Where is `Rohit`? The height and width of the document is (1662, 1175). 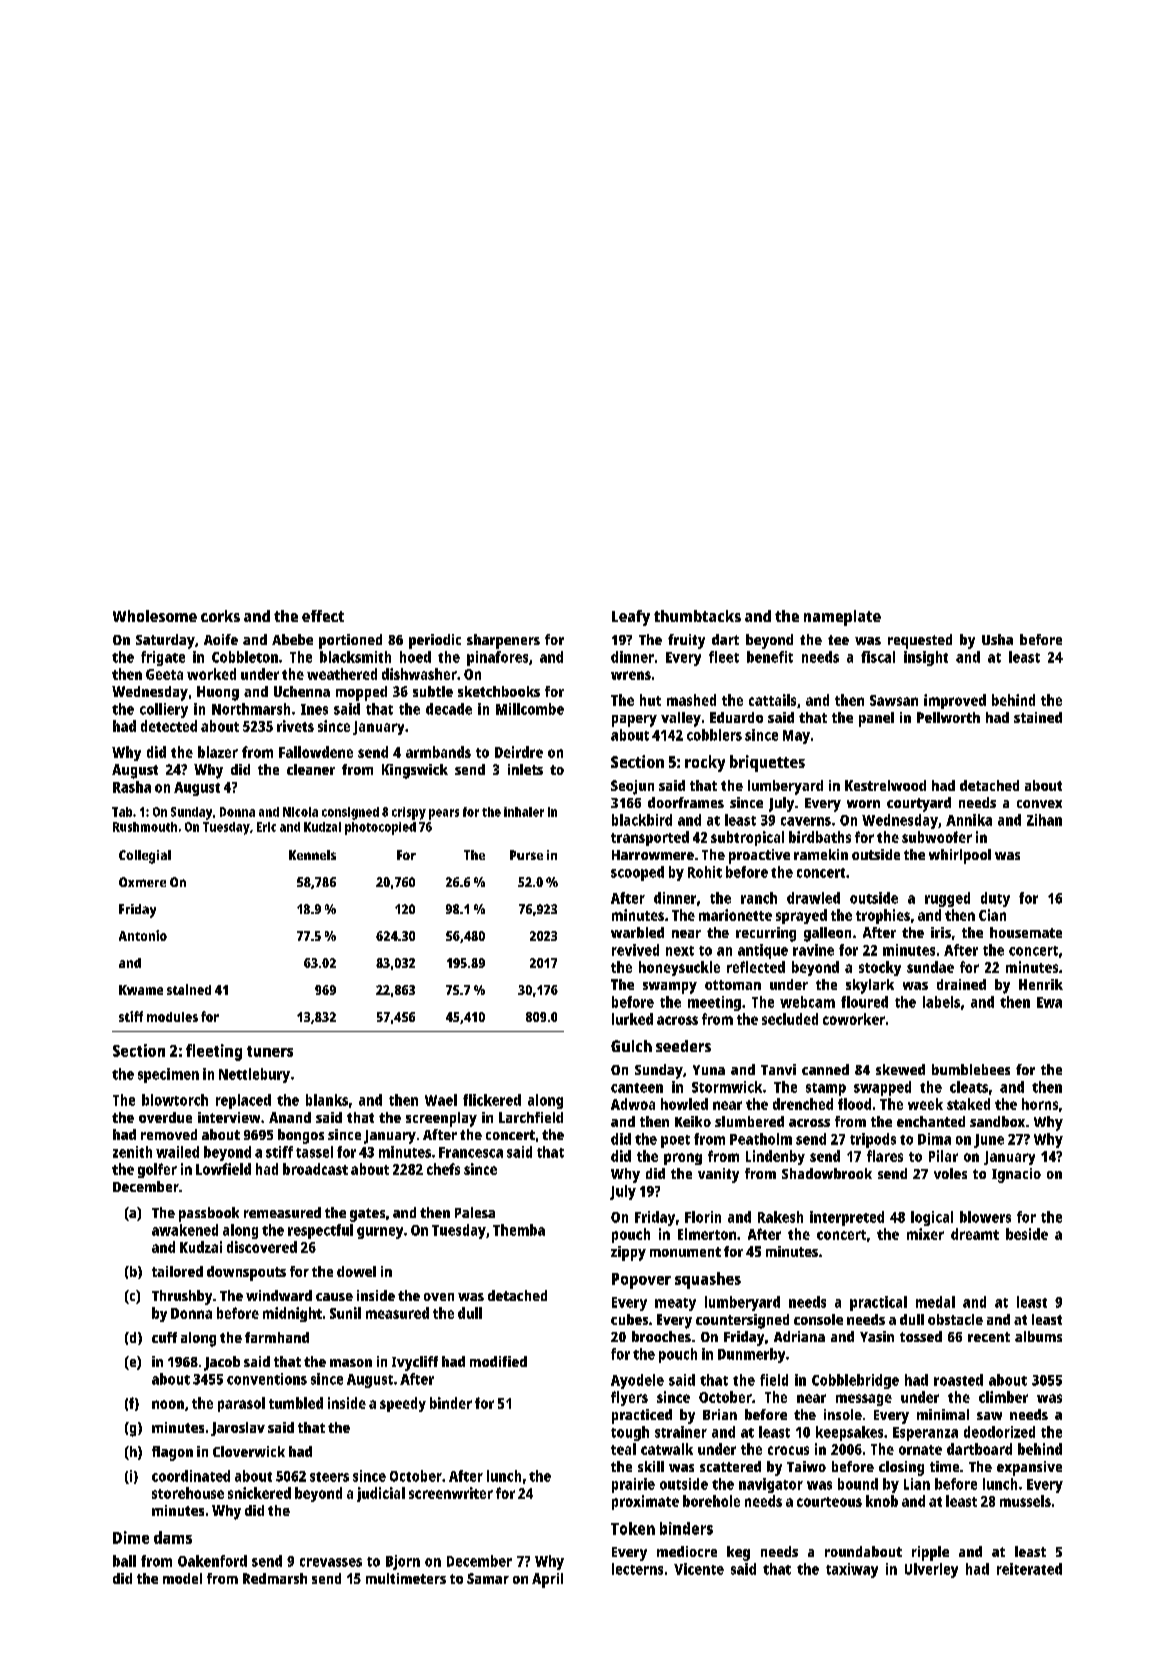
Rohit is located at coordinates (705, 872).
